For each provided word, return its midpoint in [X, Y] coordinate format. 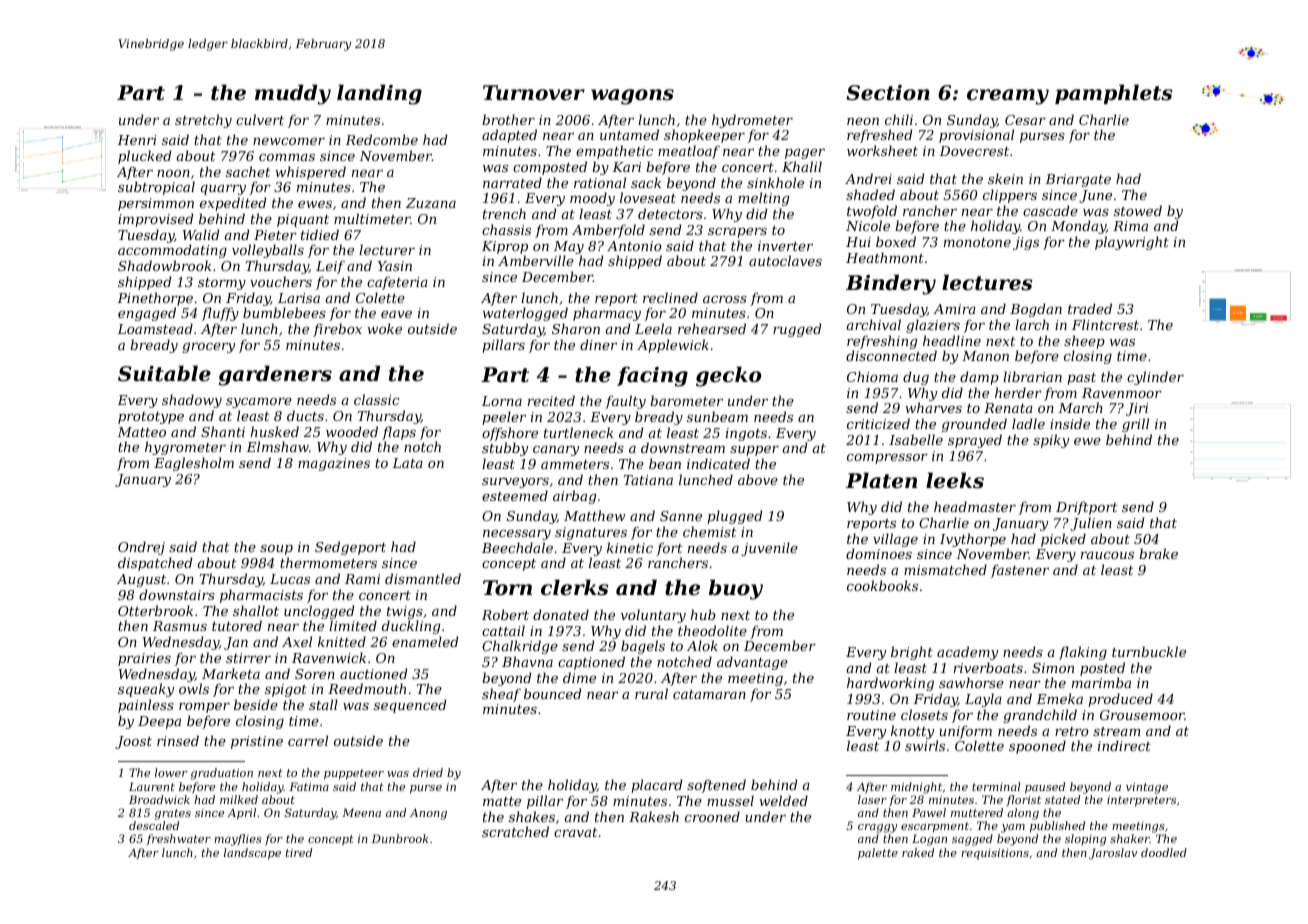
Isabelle [916, 439]
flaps [399, 433]
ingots [746, 434]
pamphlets [1114, 94]
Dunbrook [400, 838]
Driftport [1087, 508]
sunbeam [717, 416]
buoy [736, 589]
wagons [632, 97]
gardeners [275, 375]
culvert [260, 119]
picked [1063, 540]
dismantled [423, 578]
